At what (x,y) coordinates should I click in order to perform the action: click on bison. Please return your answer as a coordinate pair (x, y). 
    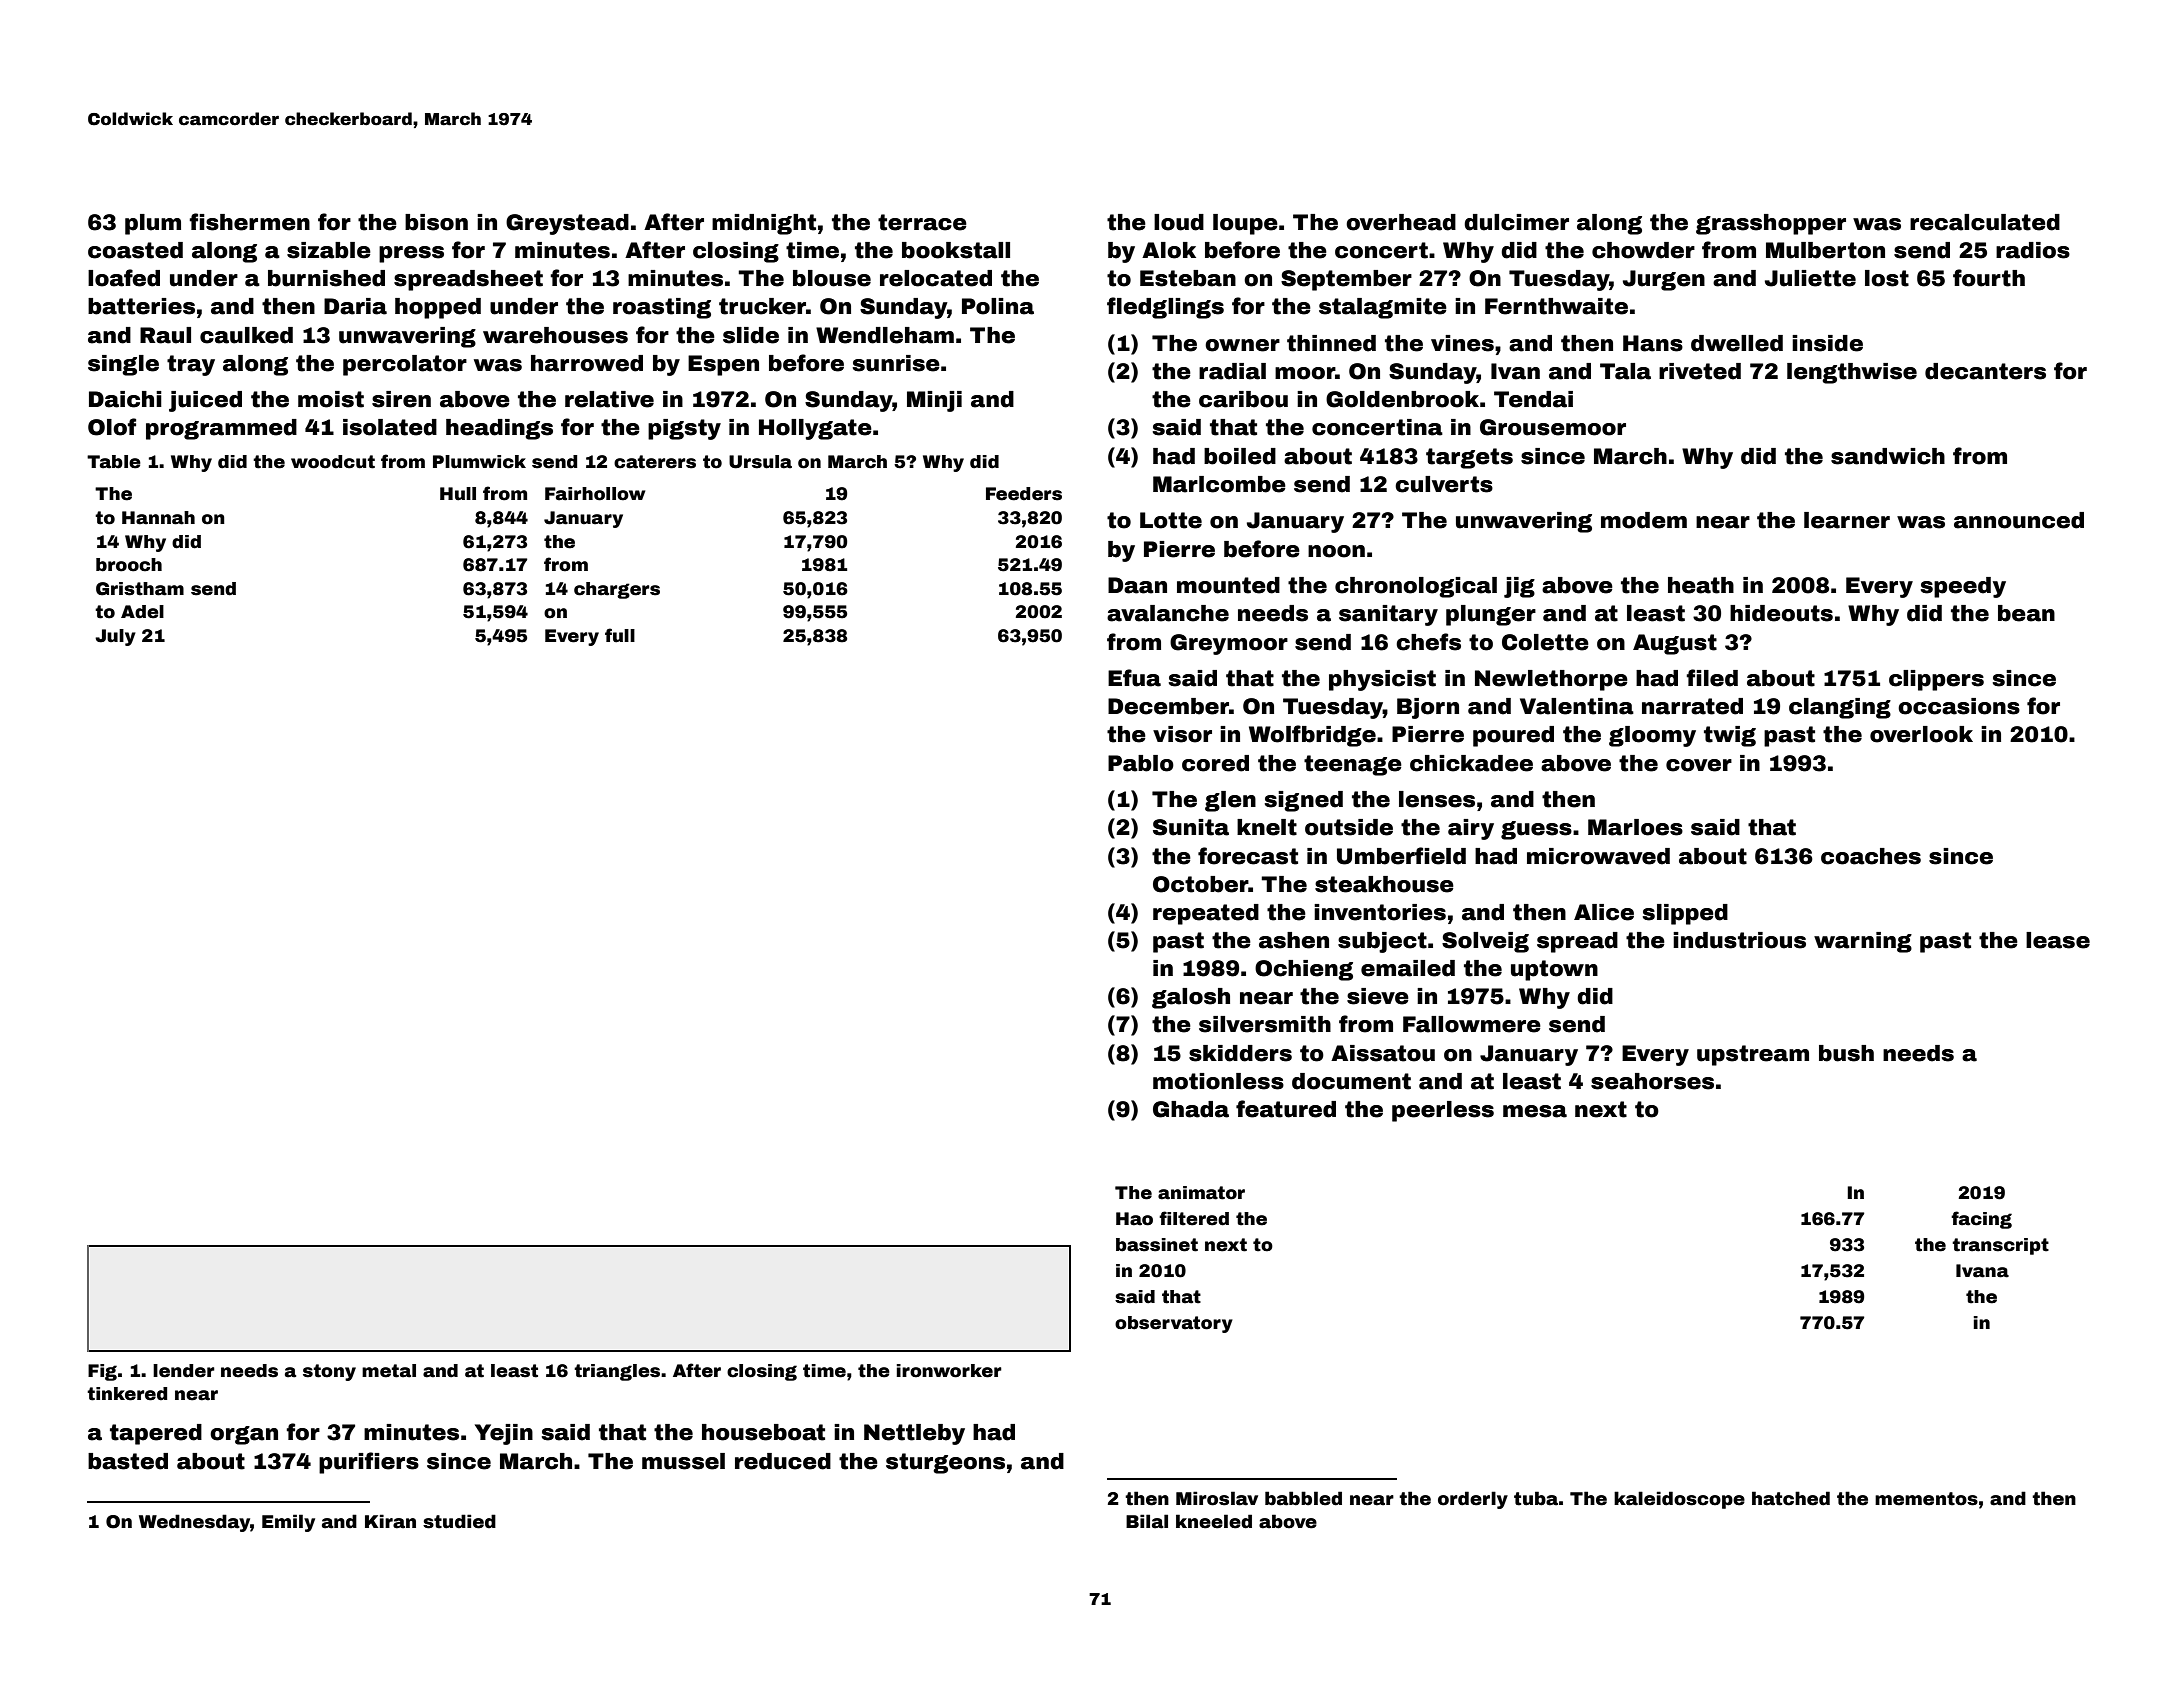
    Looking at the image, I should click on (436, 222).
